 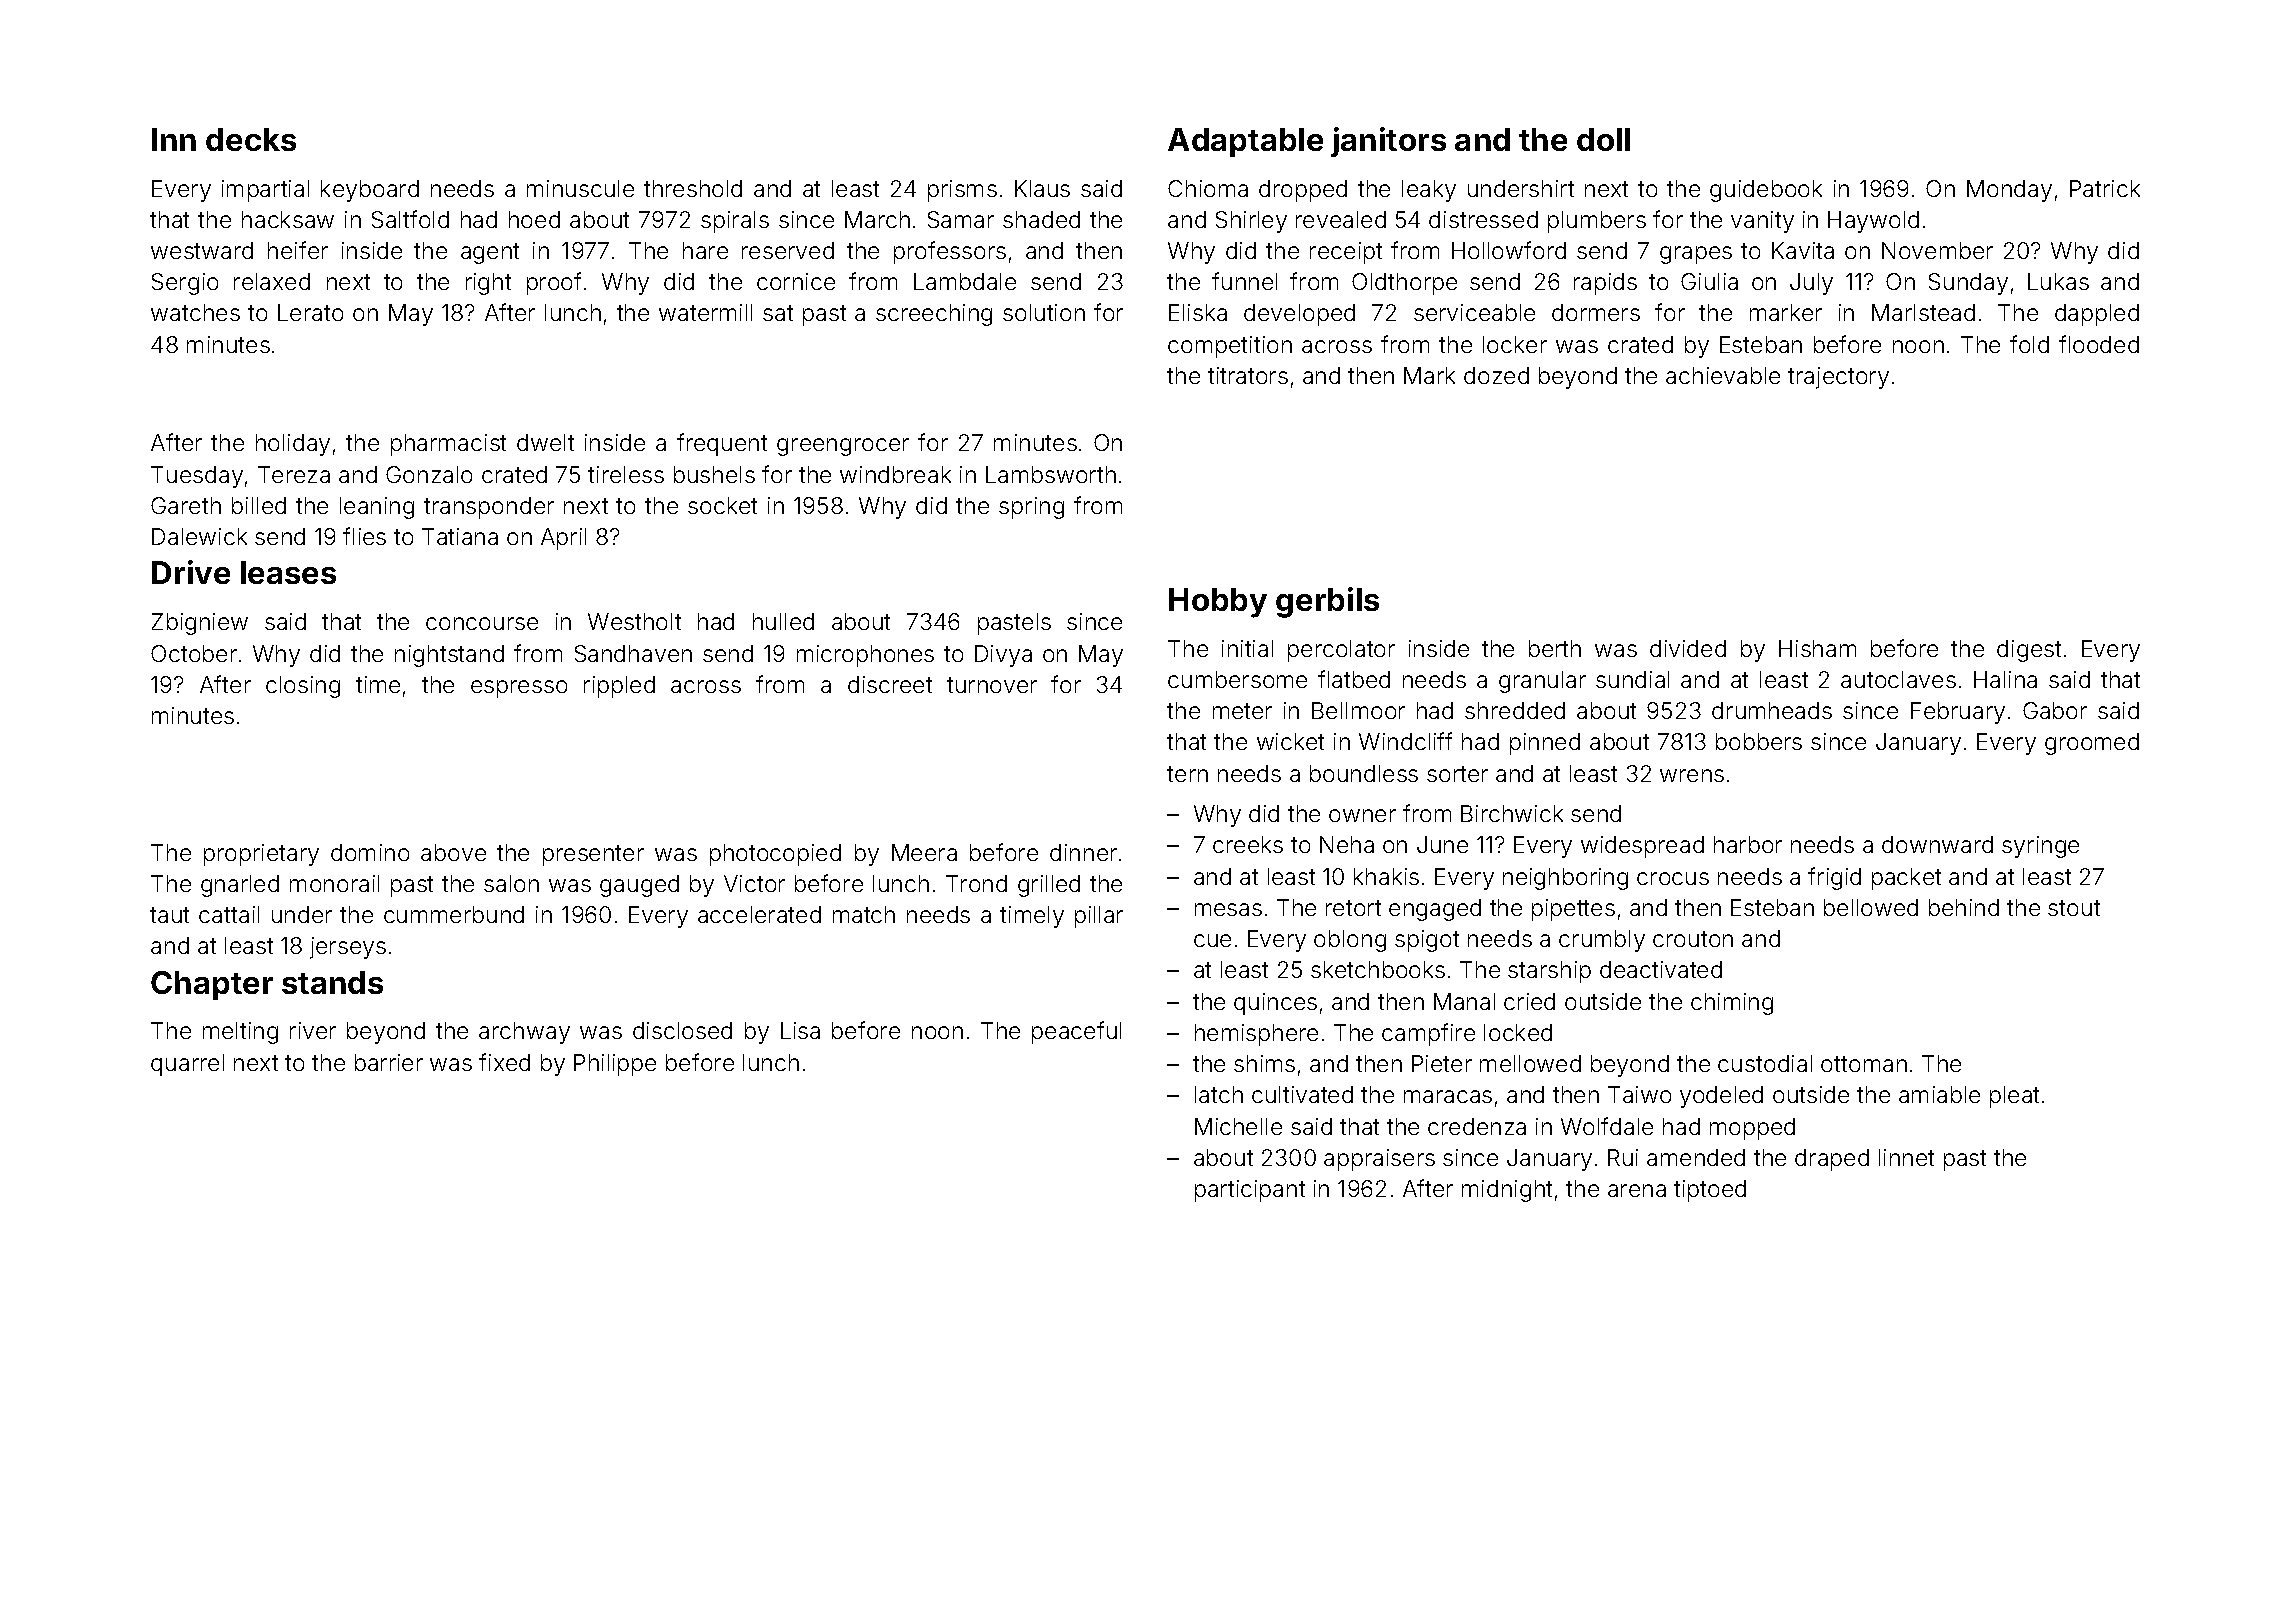 I want to click on decks, so click(x=251, y=139).
